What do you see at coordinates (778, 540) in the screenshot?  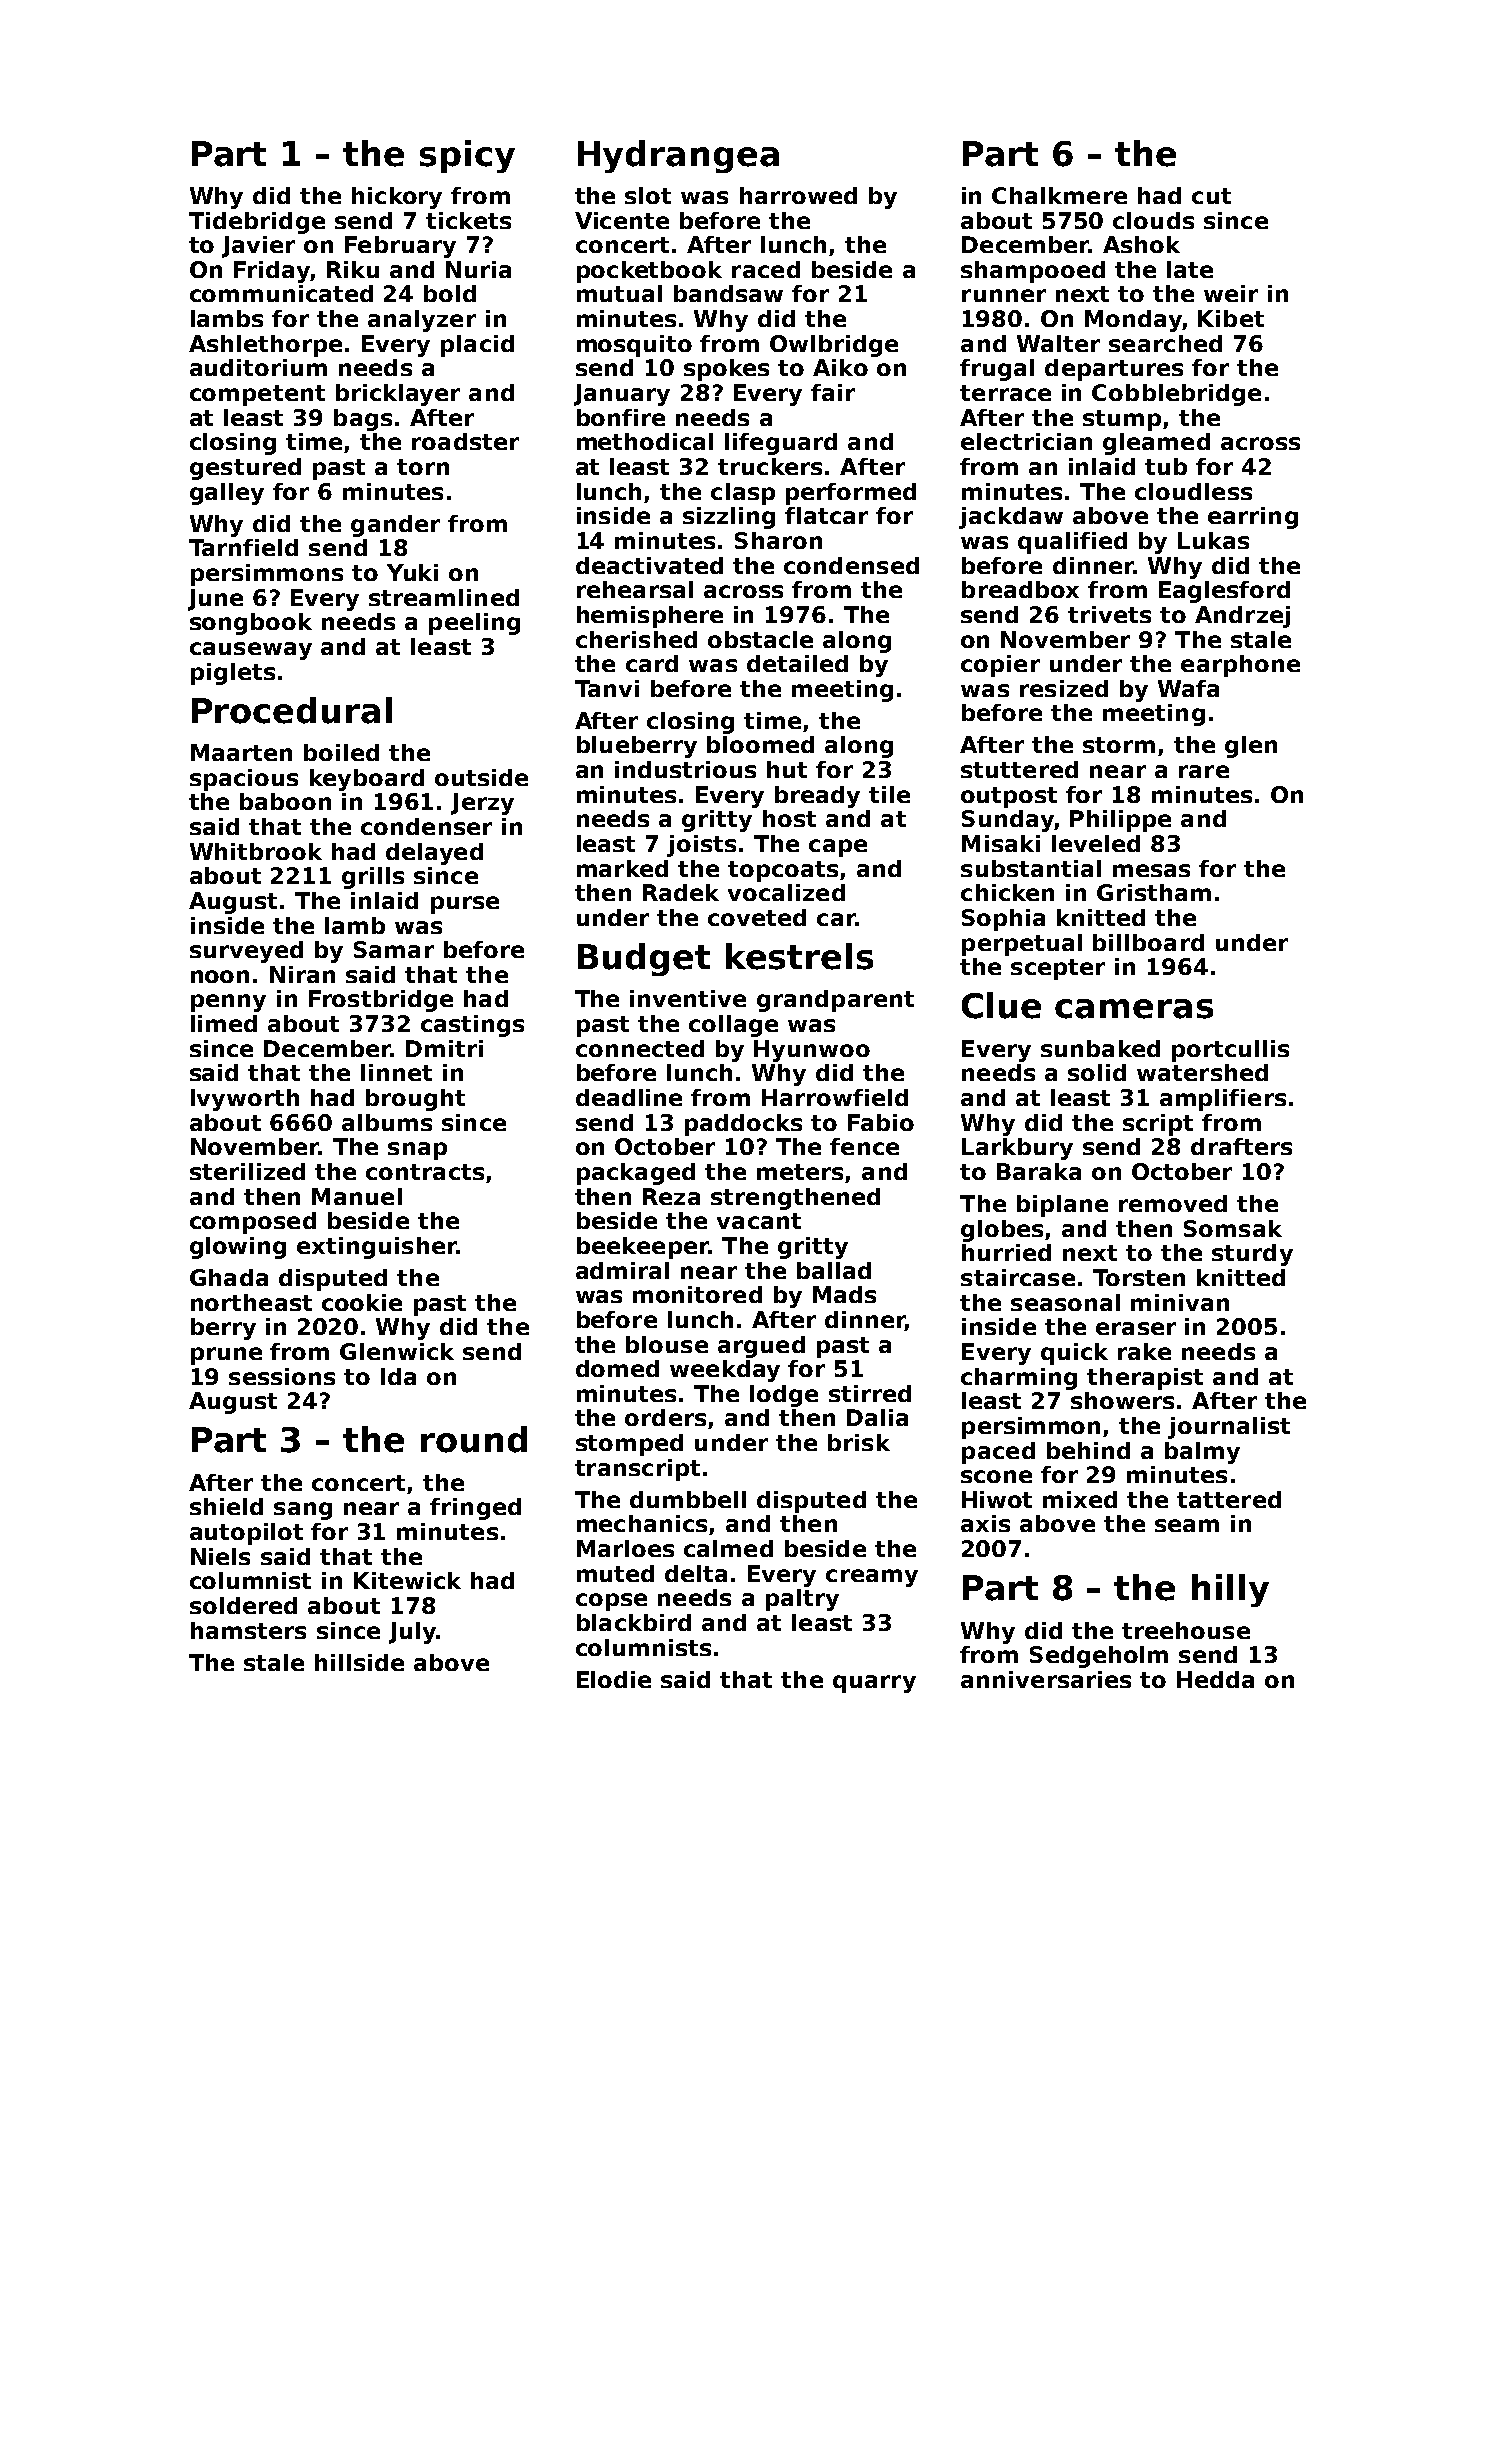 I see `Sharon` at bounding box center [778, 540].
